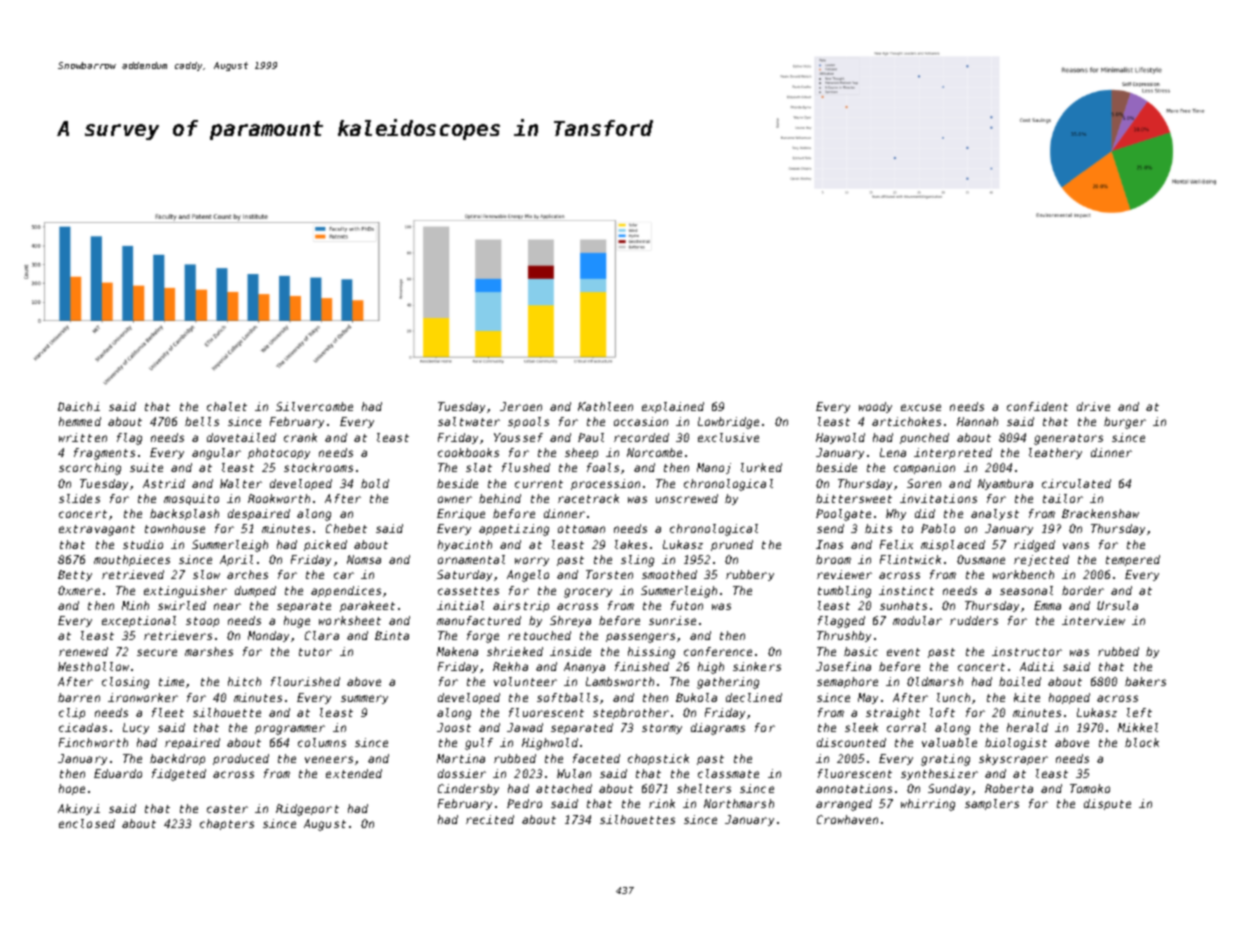  Describe the element at coordinates (125, 683) in the screenshot. I see `closing` at that location.
